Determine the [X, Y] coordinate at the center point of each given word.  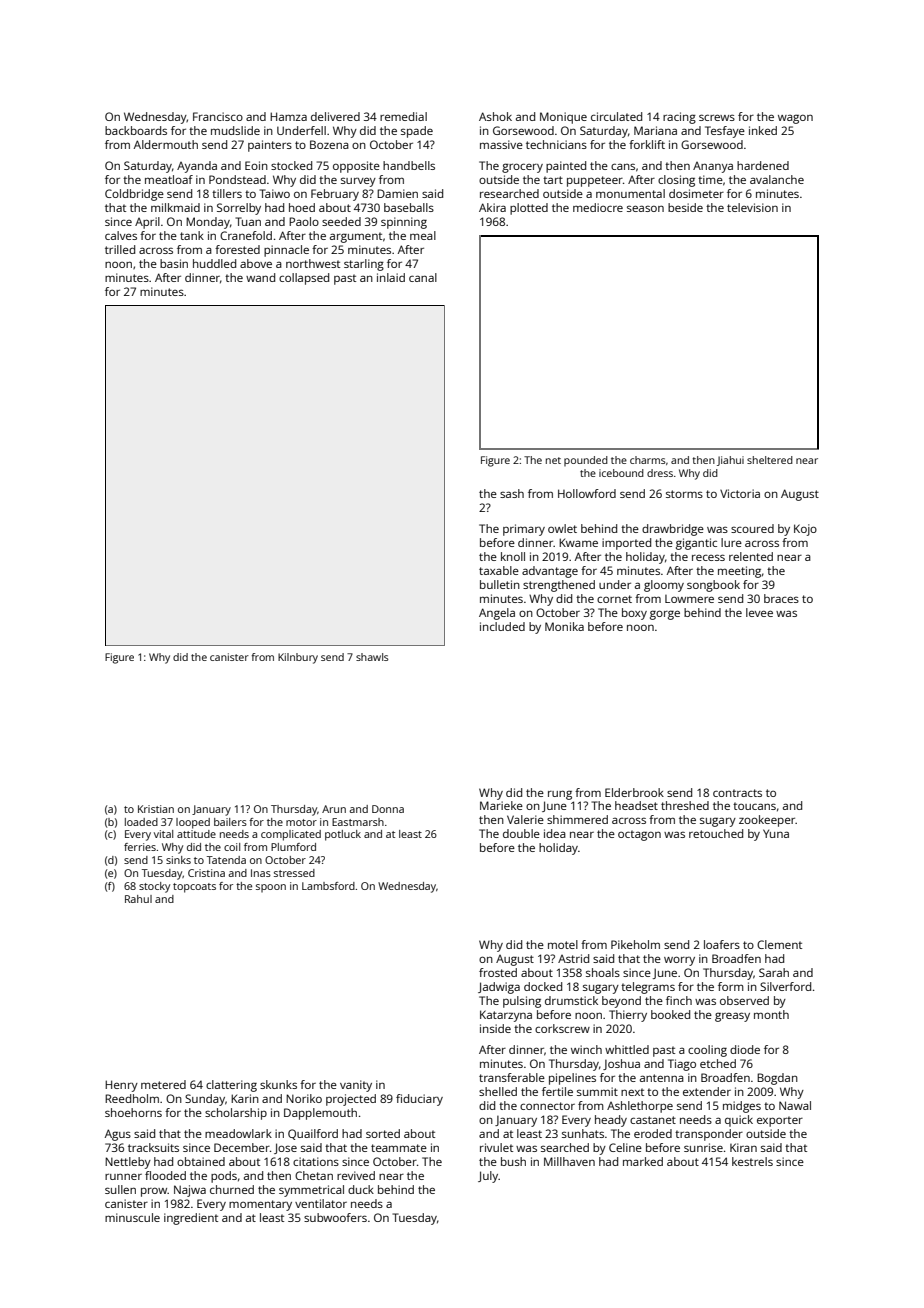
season [645, 208]
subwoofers [335, 1217]
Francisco [218, 116]
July [488, 1177]
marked [643, 1161]
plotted [529, 209]
